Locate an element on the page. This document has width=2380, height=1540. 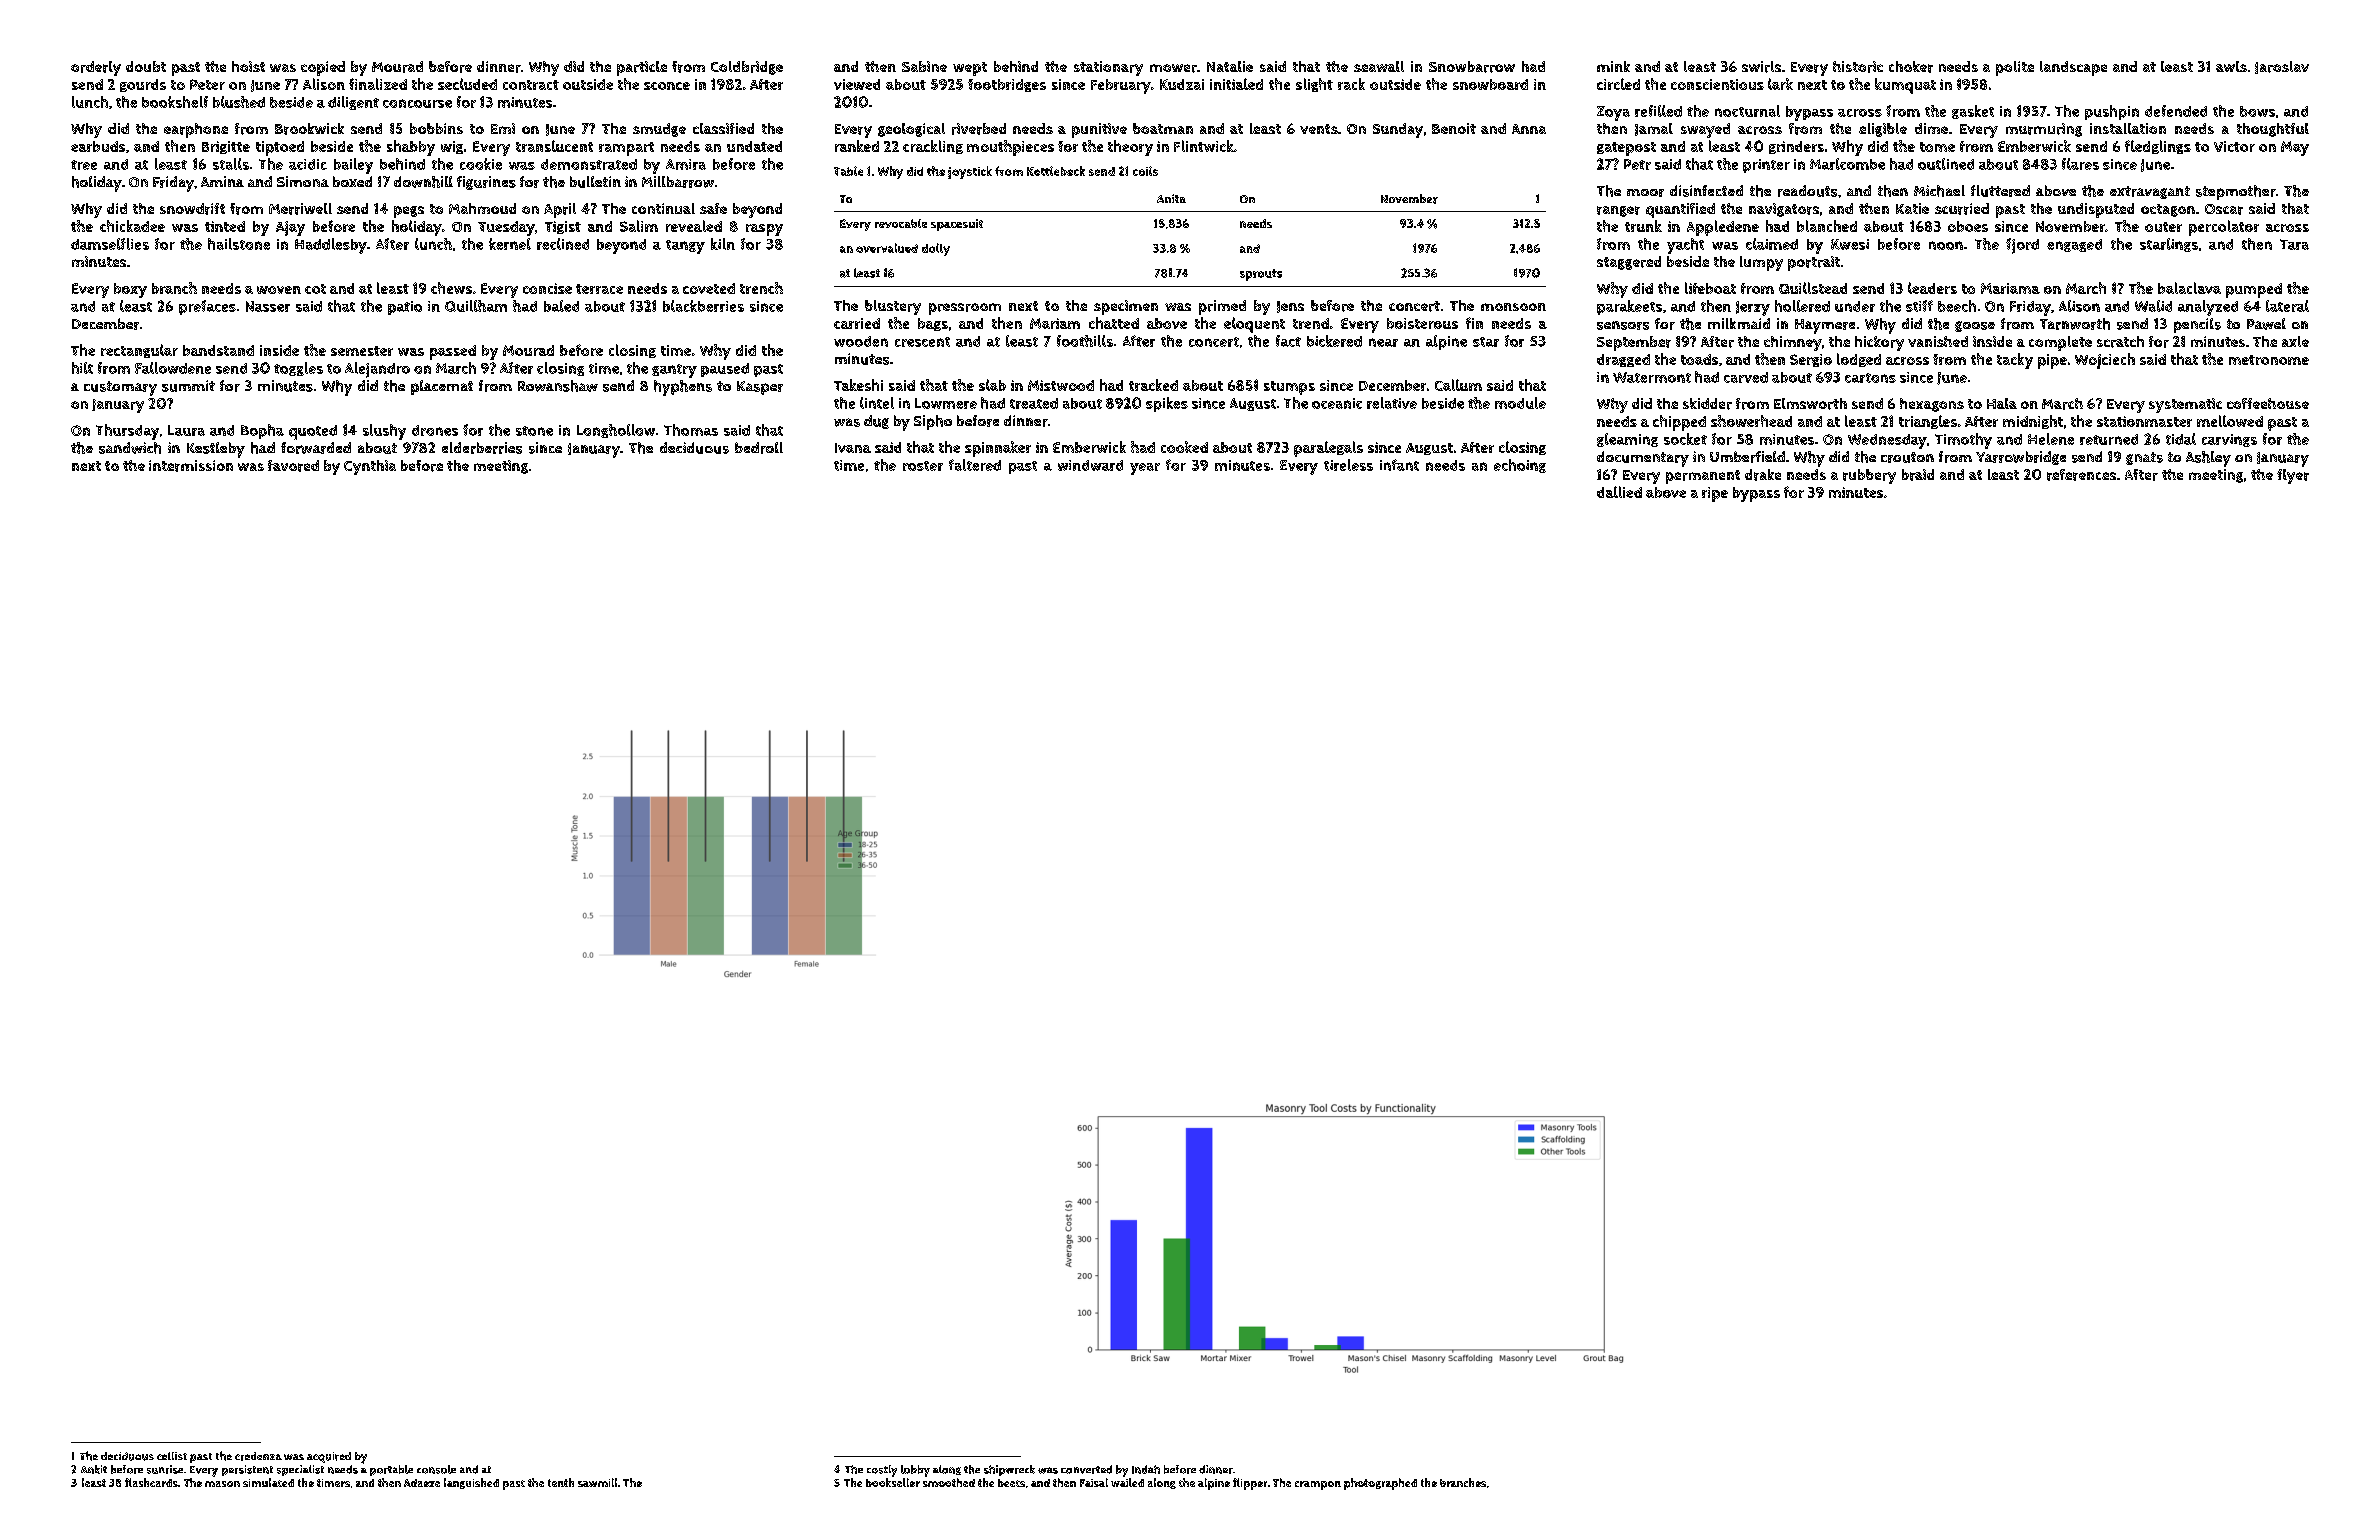
wept is located at coordinates (970, 69).
